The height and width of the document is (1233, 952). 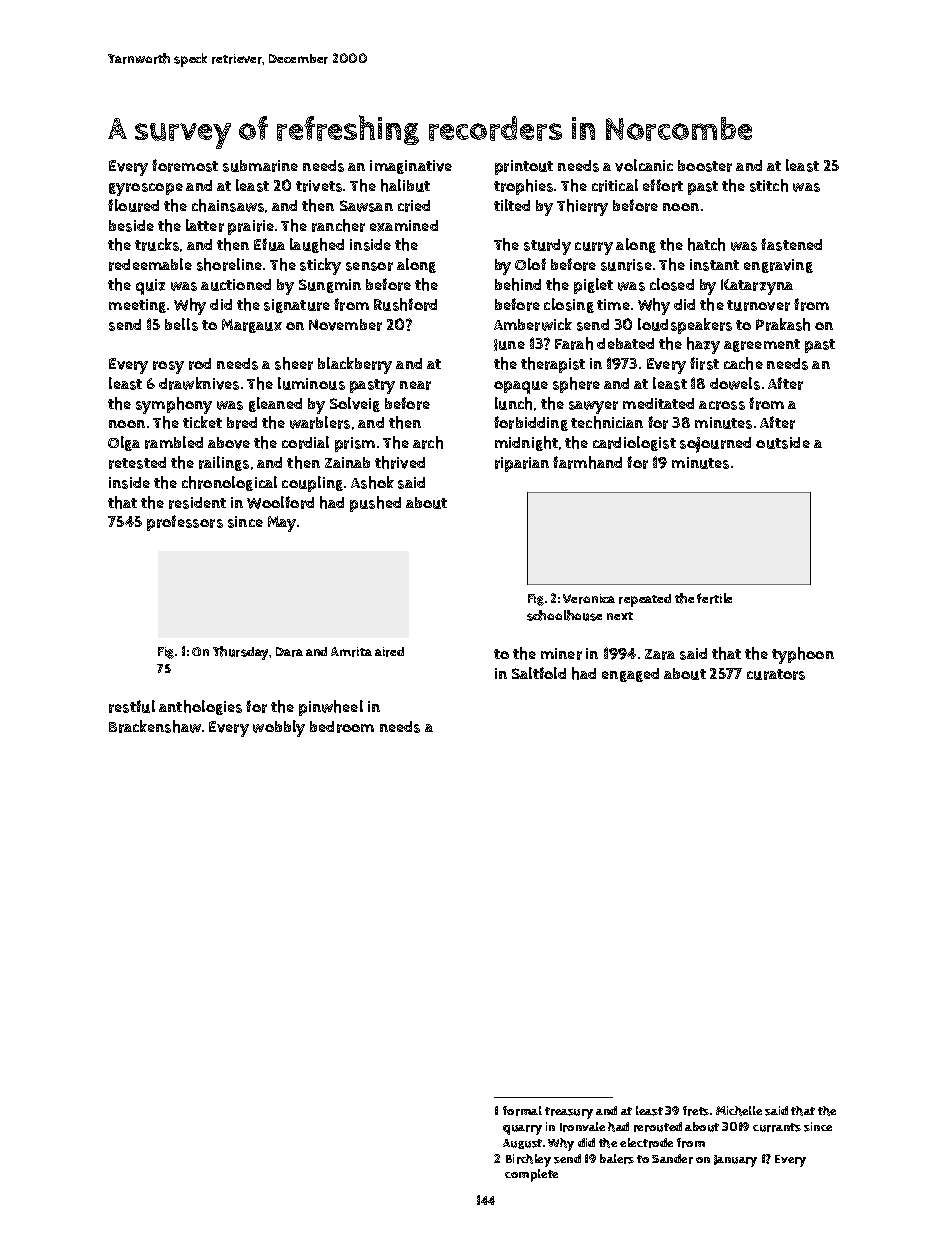 What do you see at coordinates (155, 726) in the document?
I see `Brackenshaw` at bounding box center [155, 726].
